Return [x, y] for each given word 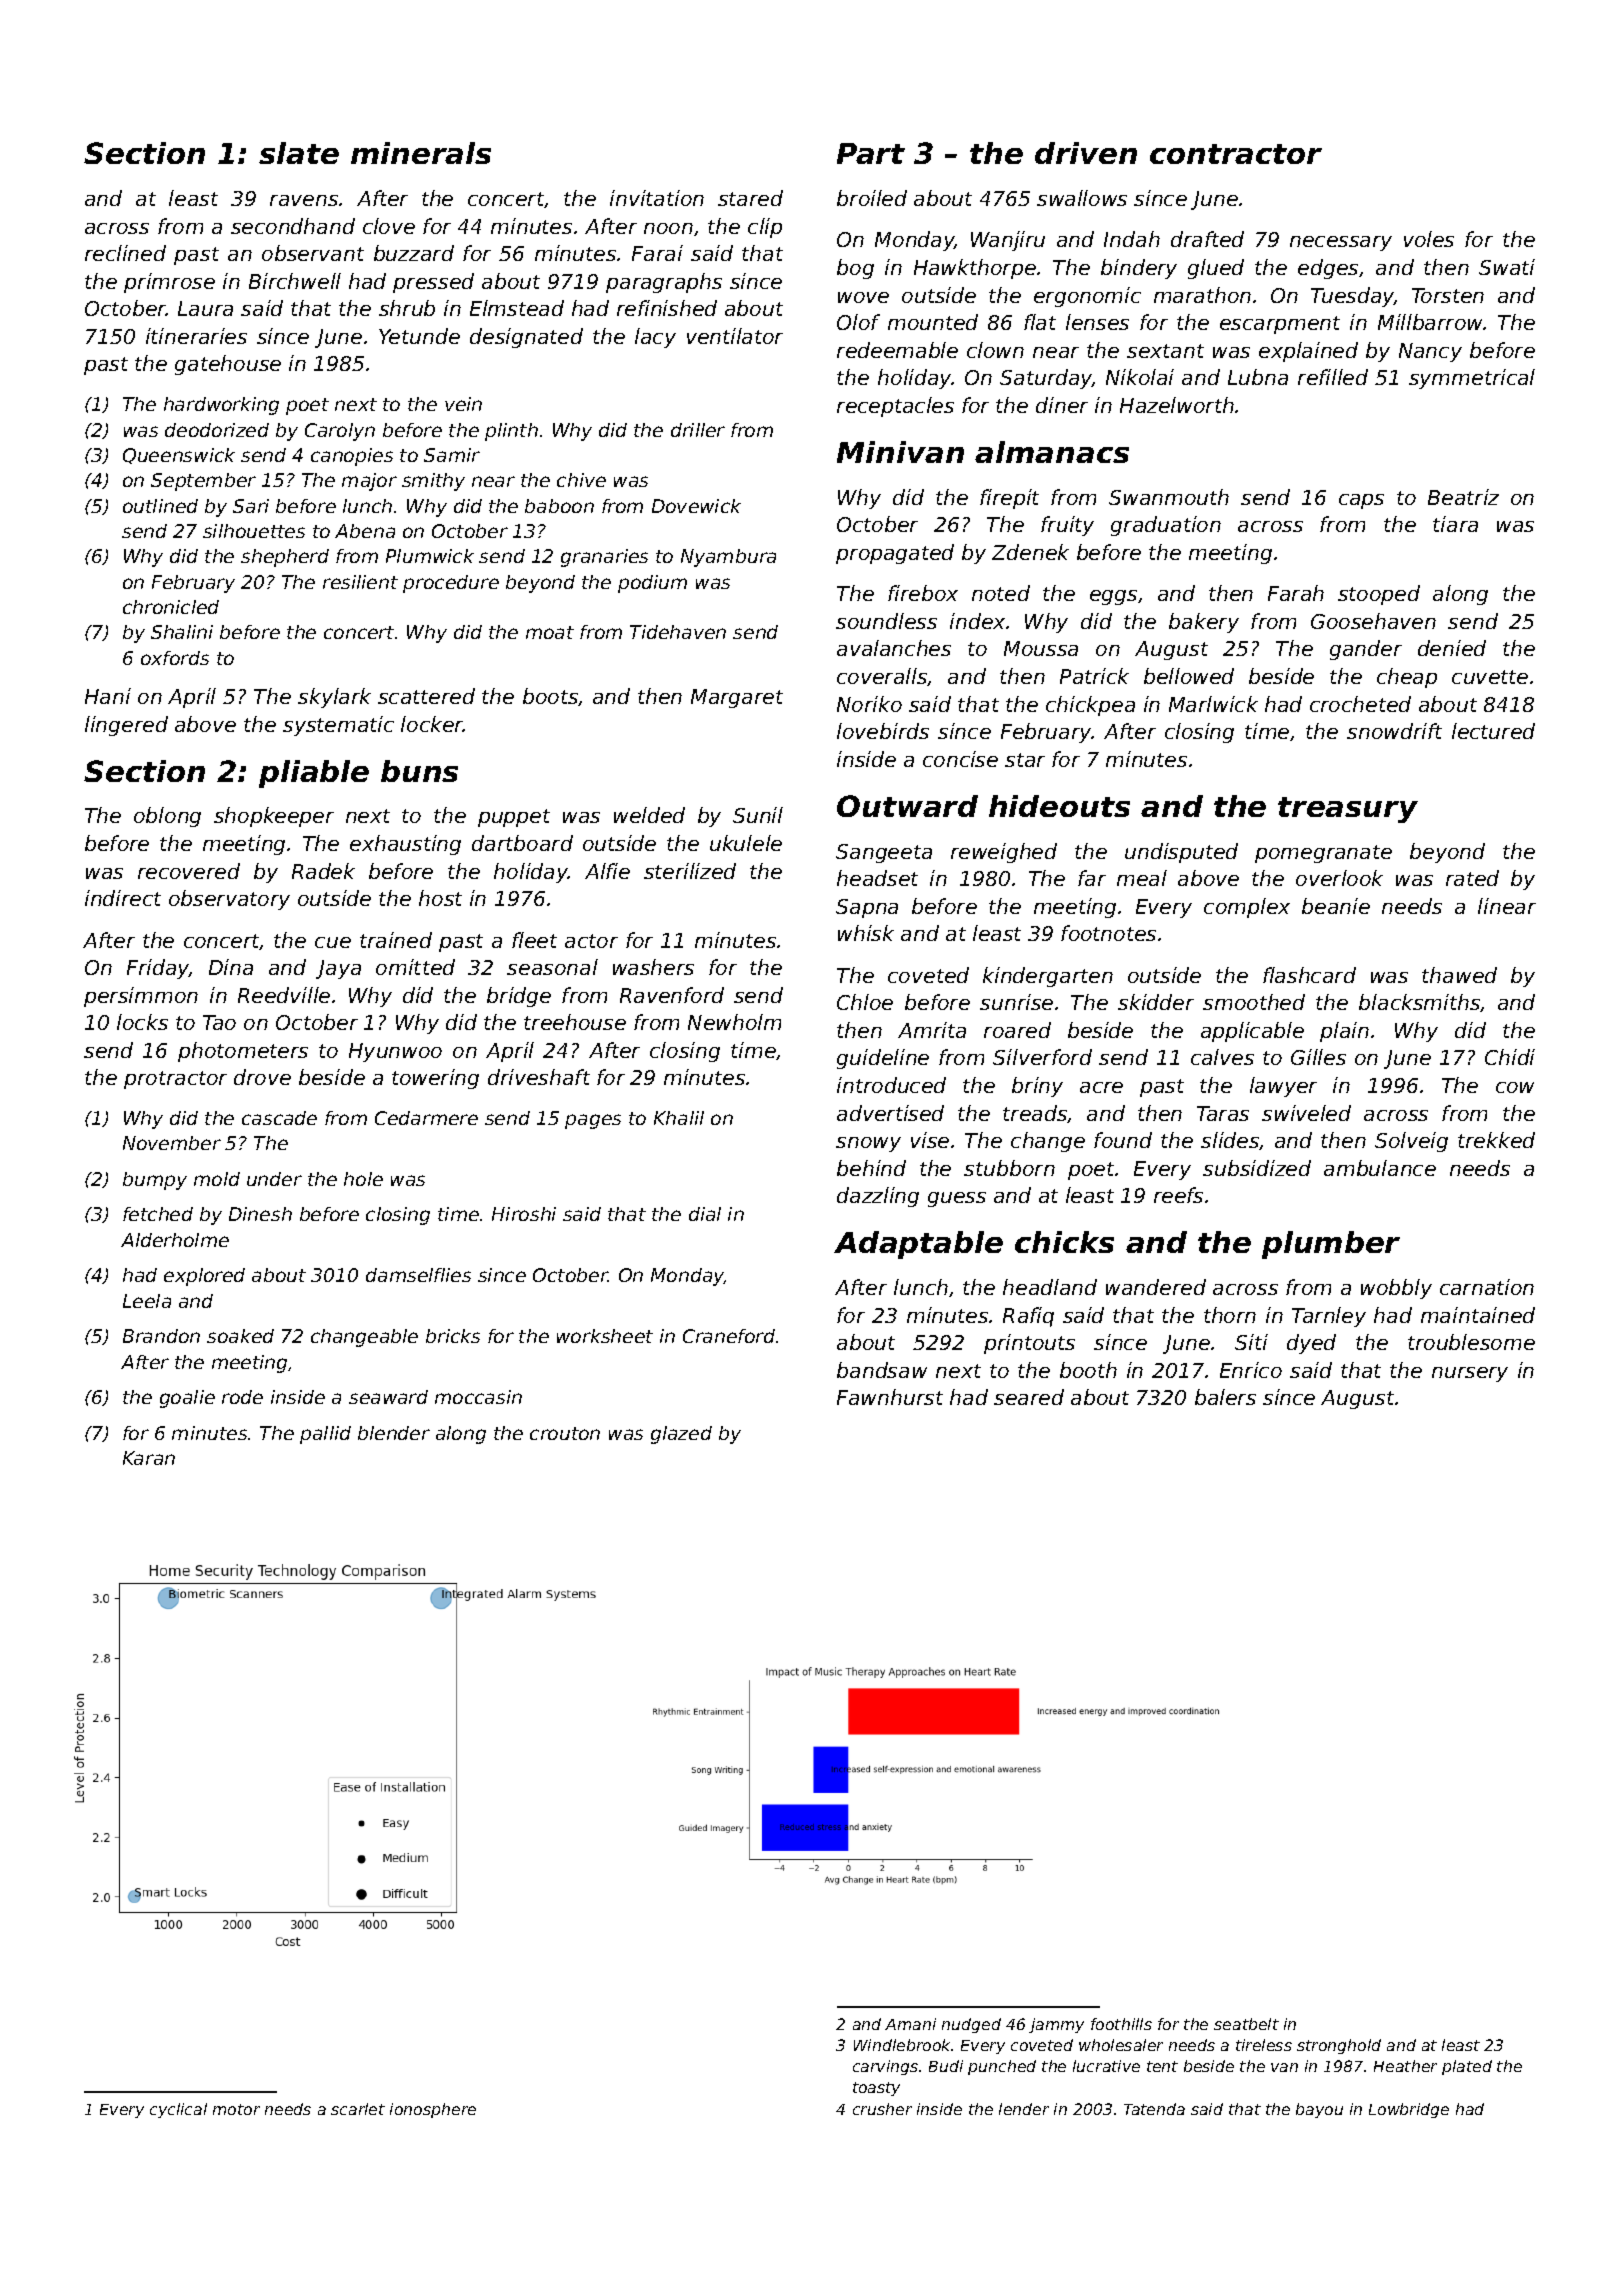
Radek [323, 871]
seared [1029, 1397]
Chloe [865, 1002]
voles [1429, 239]
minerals [421, 153]
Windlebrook [903, 2045]
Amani [910, 2024]
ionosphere [433, 2110]
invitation [657, 198]
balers [1225, 1397]
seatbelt [1246, 2024]
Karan [149, 1458]
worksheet [605, 1336]
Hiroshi [524, 1214]
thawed [1459, 975]
